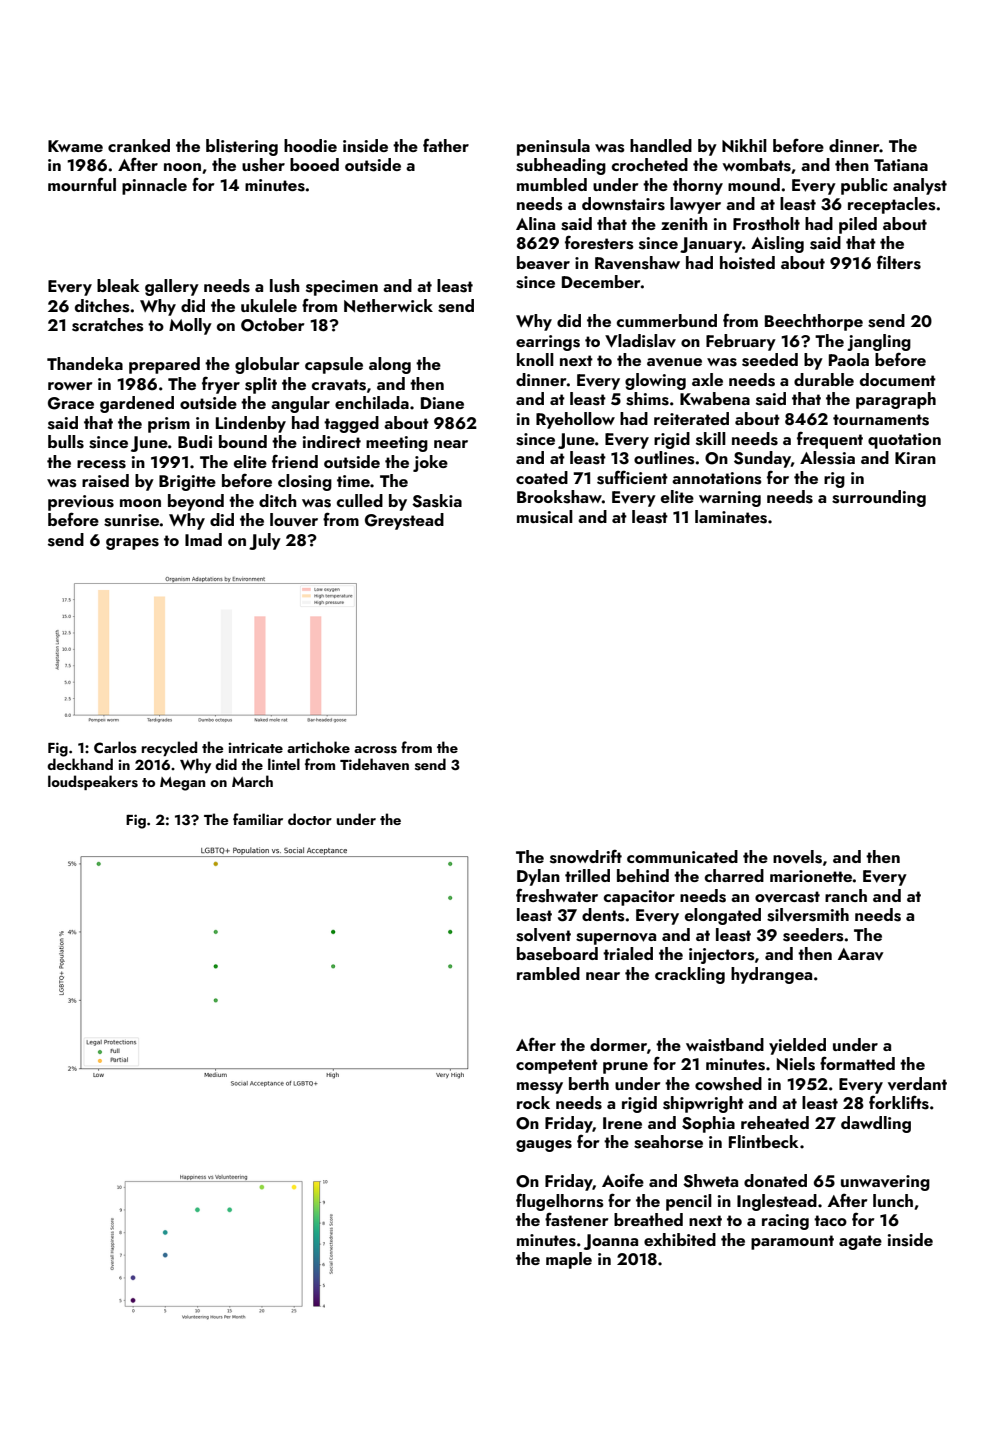 The image size is (996, 1442). What do you see at coordinates (543, 935) in the screenshot?
I see `solvent` at bounding box center [543, 935].
